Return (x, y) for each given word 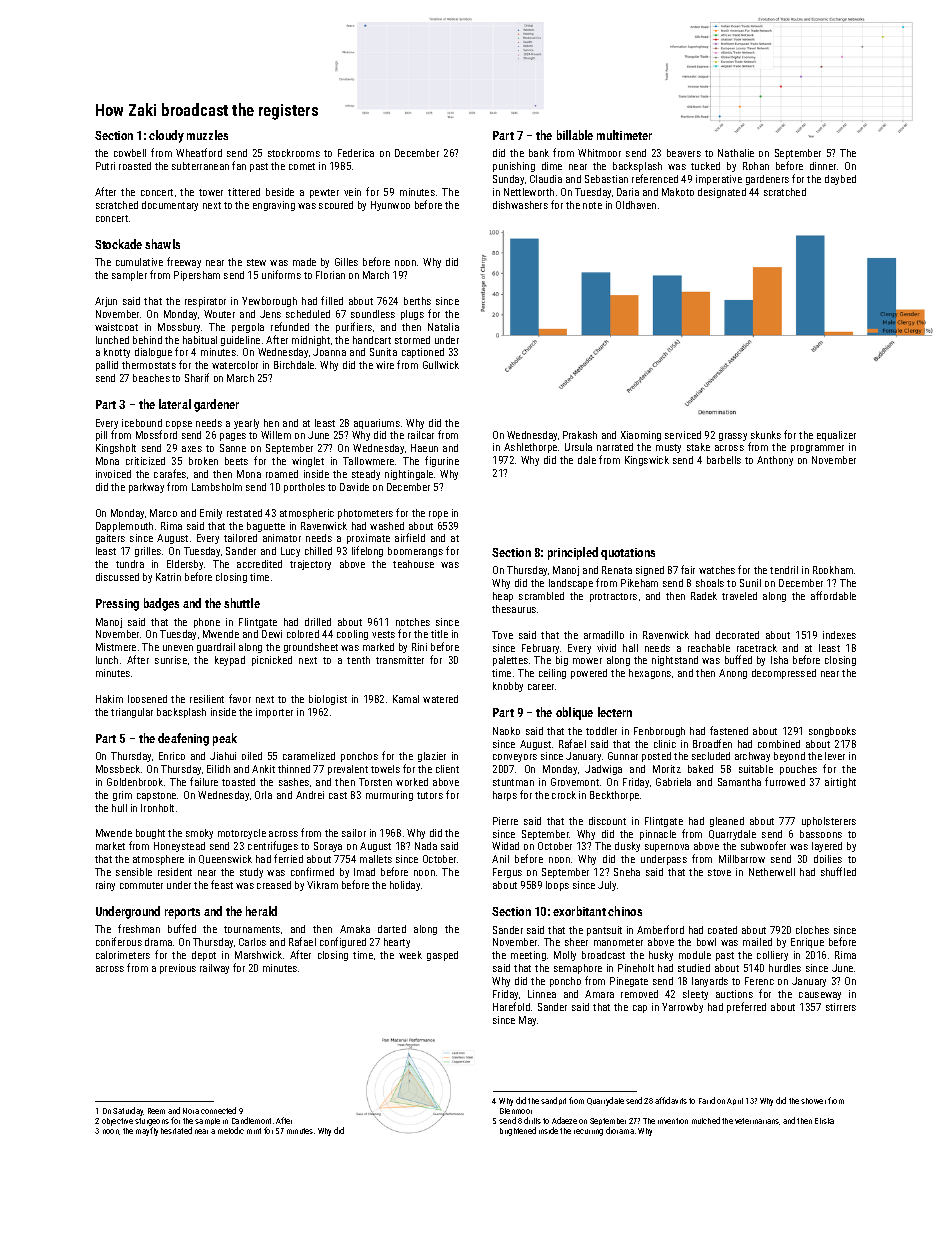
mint (254, 1131)
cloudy (166, 136)
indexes (839, 635)
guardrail (216, 648)
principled (573, 553)
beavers (684, 153)
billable (575, 135)
